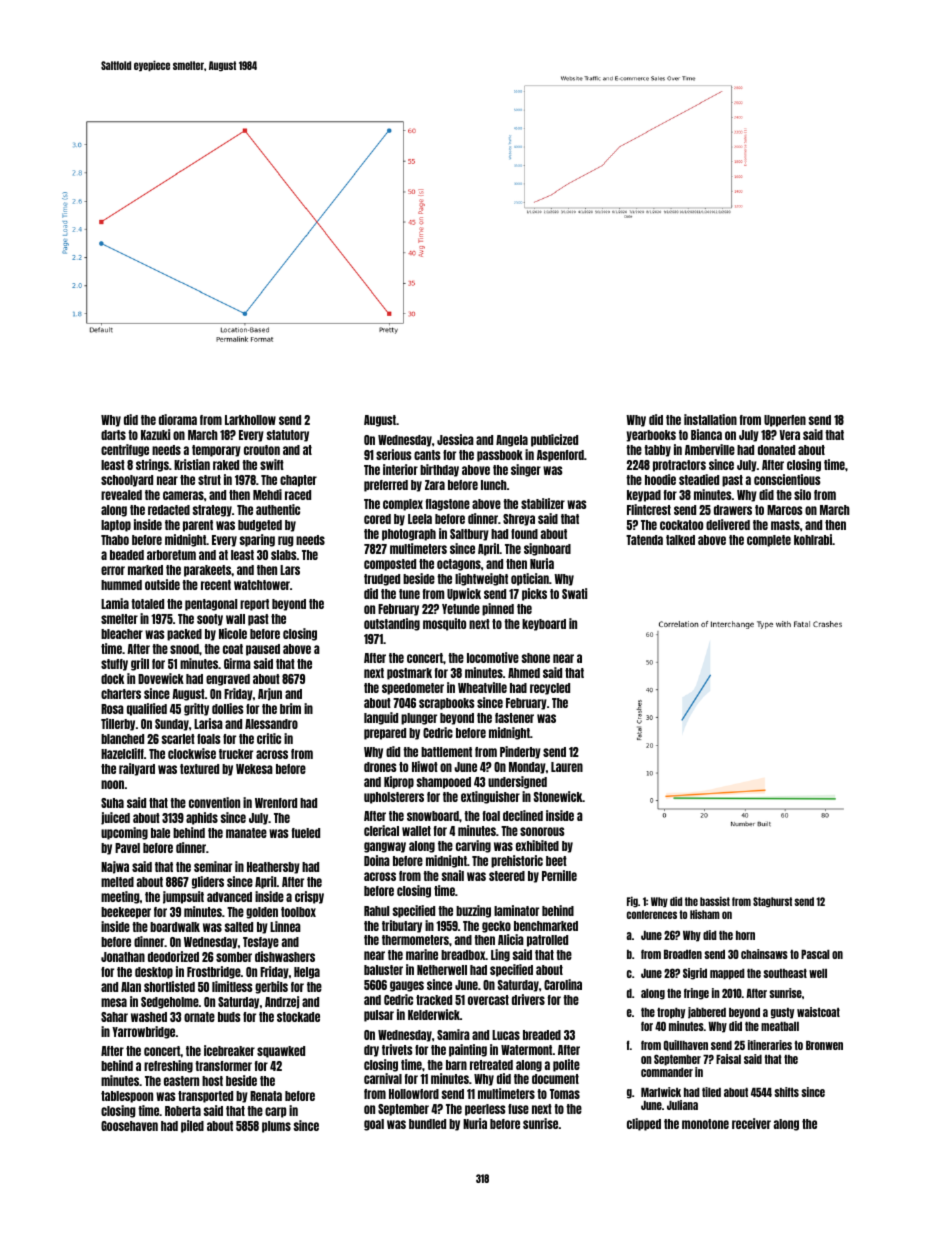 The image size is (952, 1233). Describe the element at coordinates (769, 541) in the screenshot. I see `complete` at that location.
